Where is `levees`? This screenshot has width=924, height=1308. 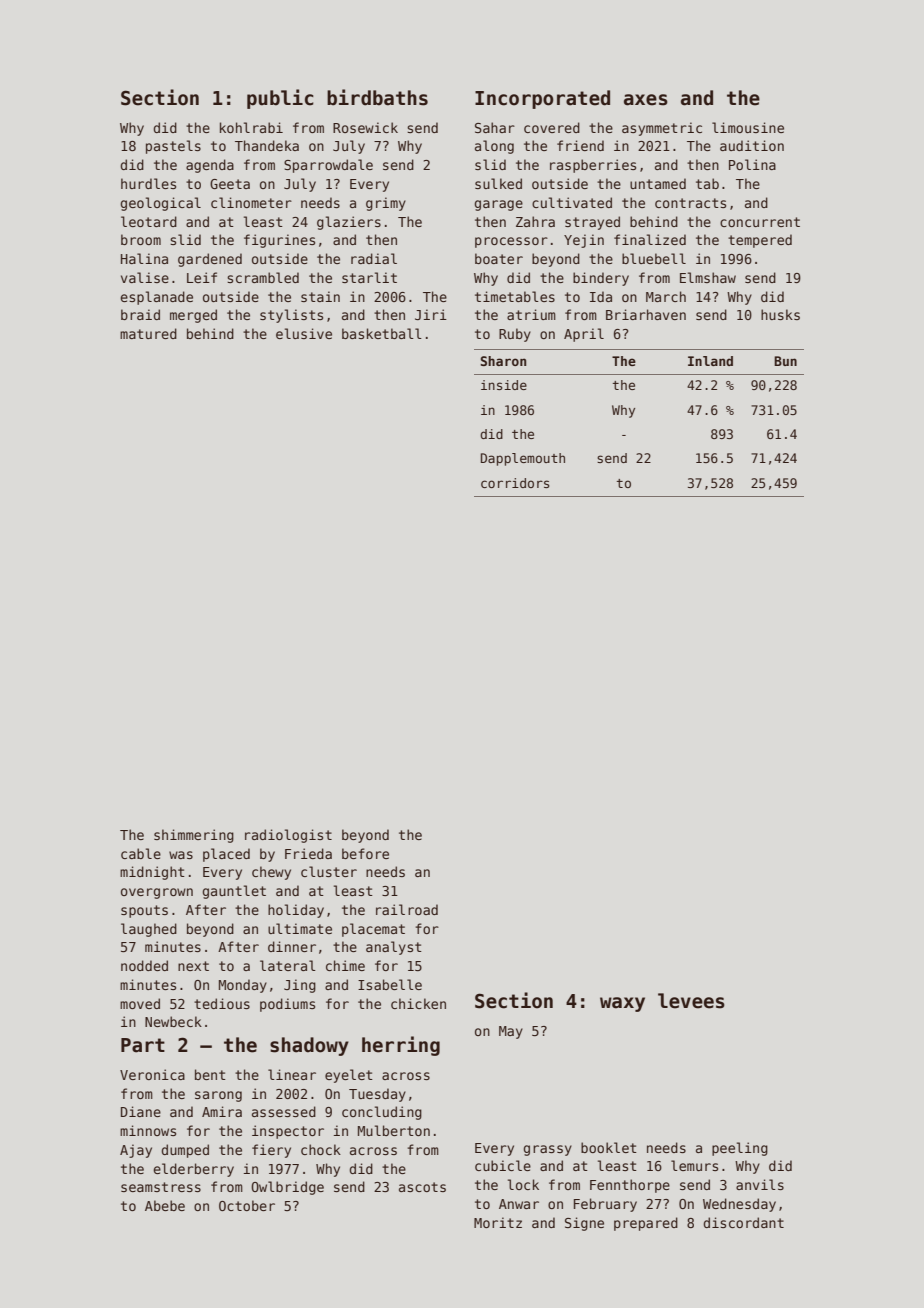
levees is located at coordinates (691, 1001).
